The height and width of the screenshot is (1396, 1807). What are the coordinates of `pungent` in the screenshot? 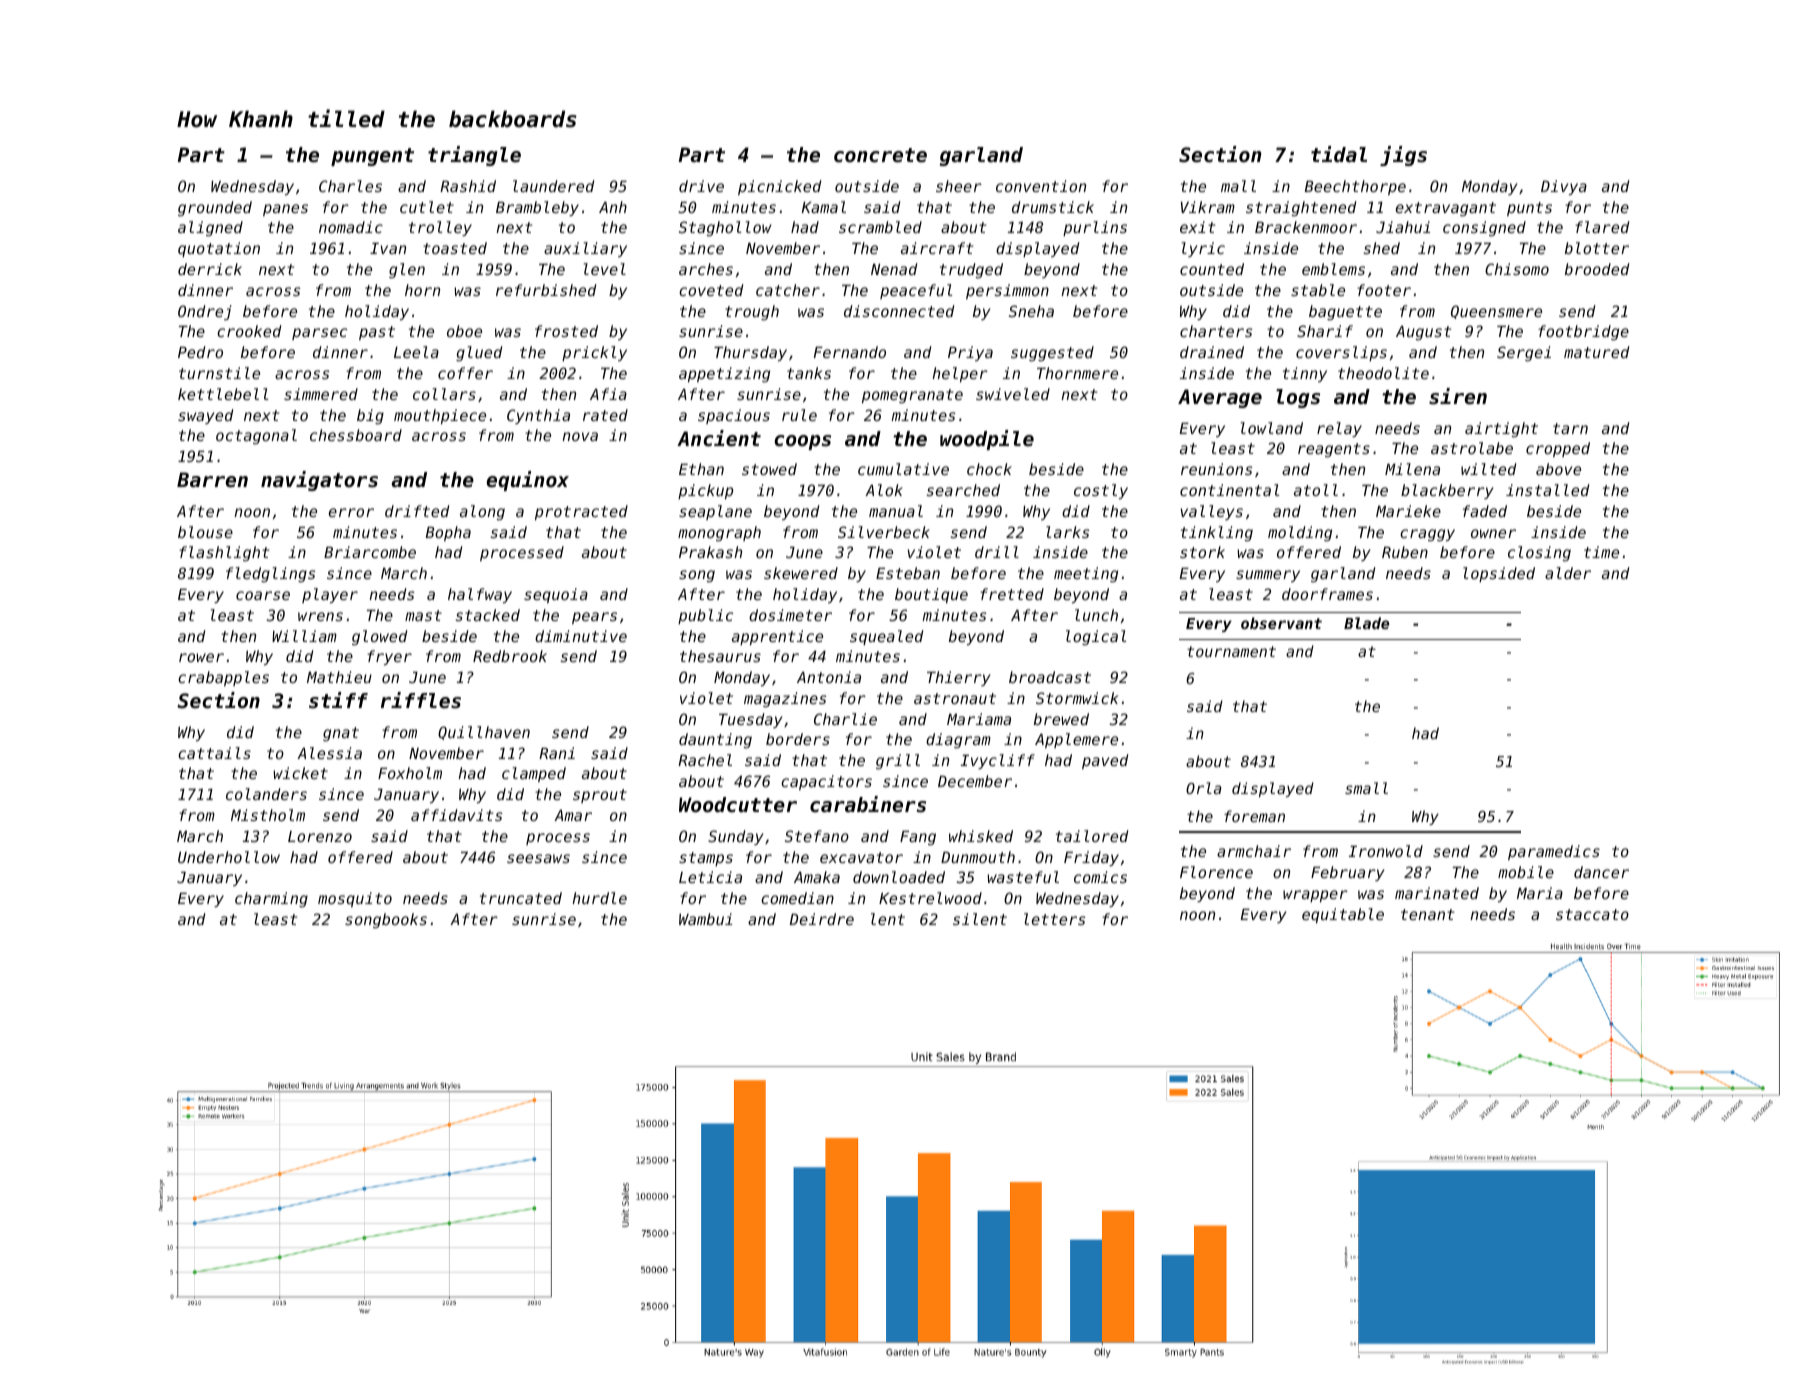 It's located at (372, 157).
